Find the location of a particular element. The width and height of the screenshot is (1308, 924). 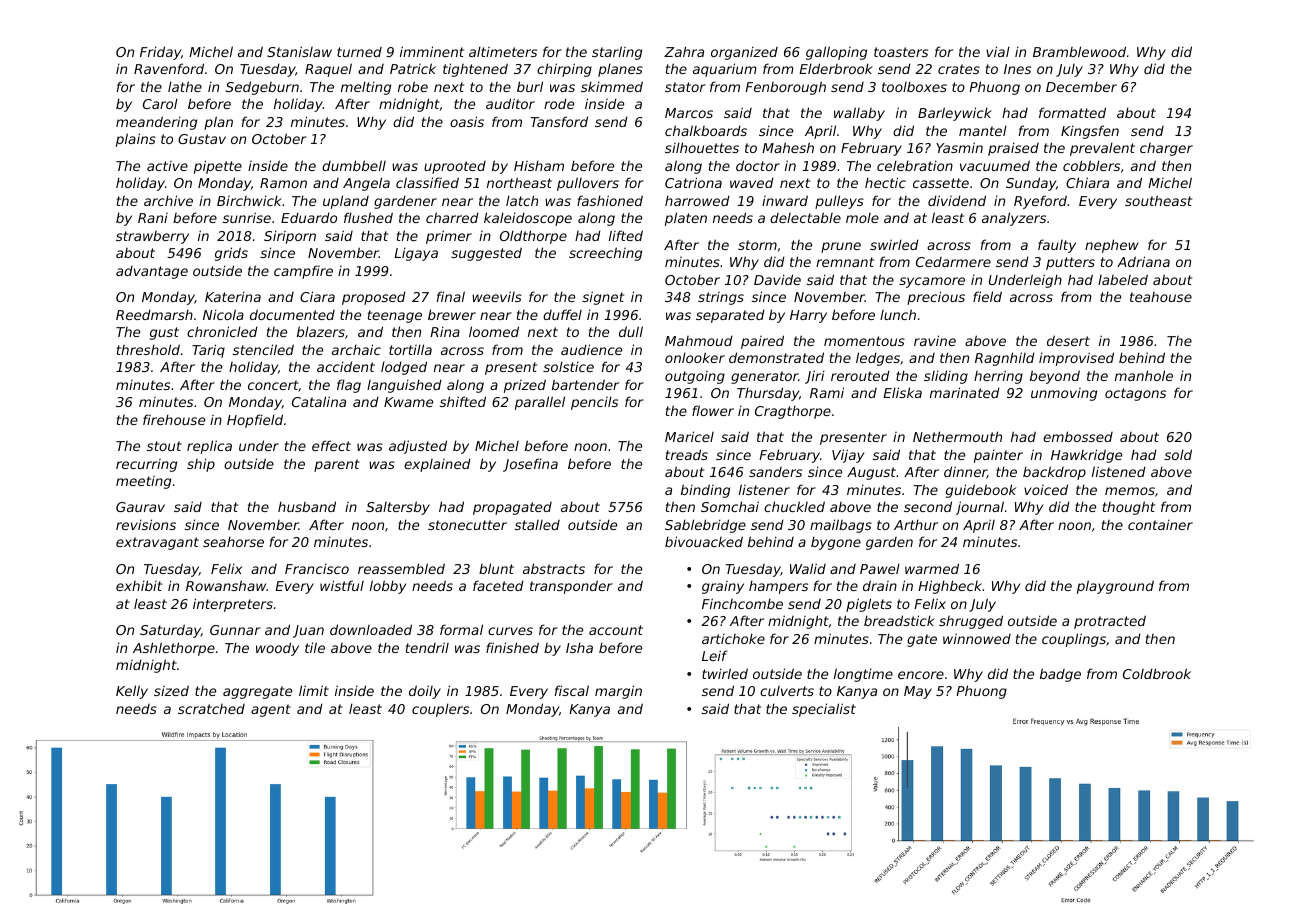

chalkboards is located at coordinates (706, 130).
